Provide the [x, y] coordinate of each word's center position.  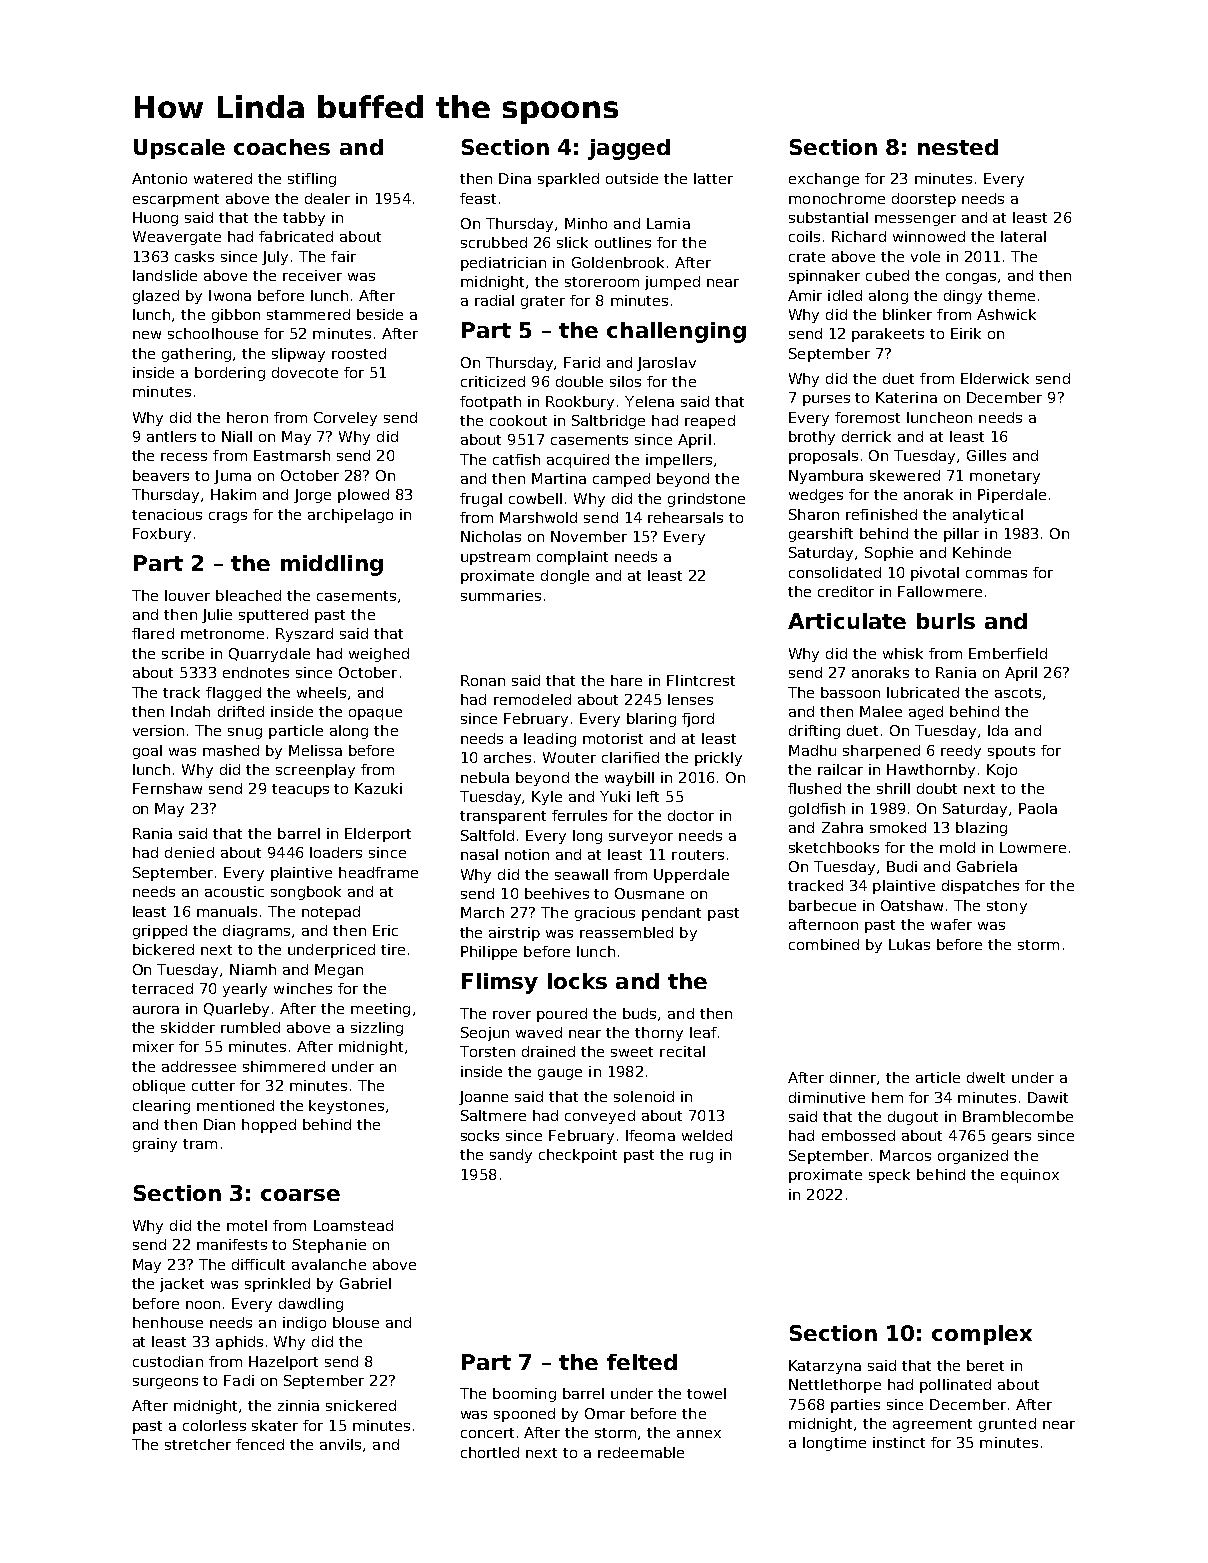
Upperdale [691, 876]
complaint [572, 558]
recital [682, 1051]
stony [1007, 907]
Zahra [842, 827]
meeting [380, 1010]
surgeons [165, 1383]
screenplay [315, 771]
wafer [951, 924]
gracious [605, 914]
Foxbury [162, 535]
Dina [515, 178]
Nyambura [826, 477]
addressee [199, 1066]
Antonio [159, 178]
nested [958, 147]
